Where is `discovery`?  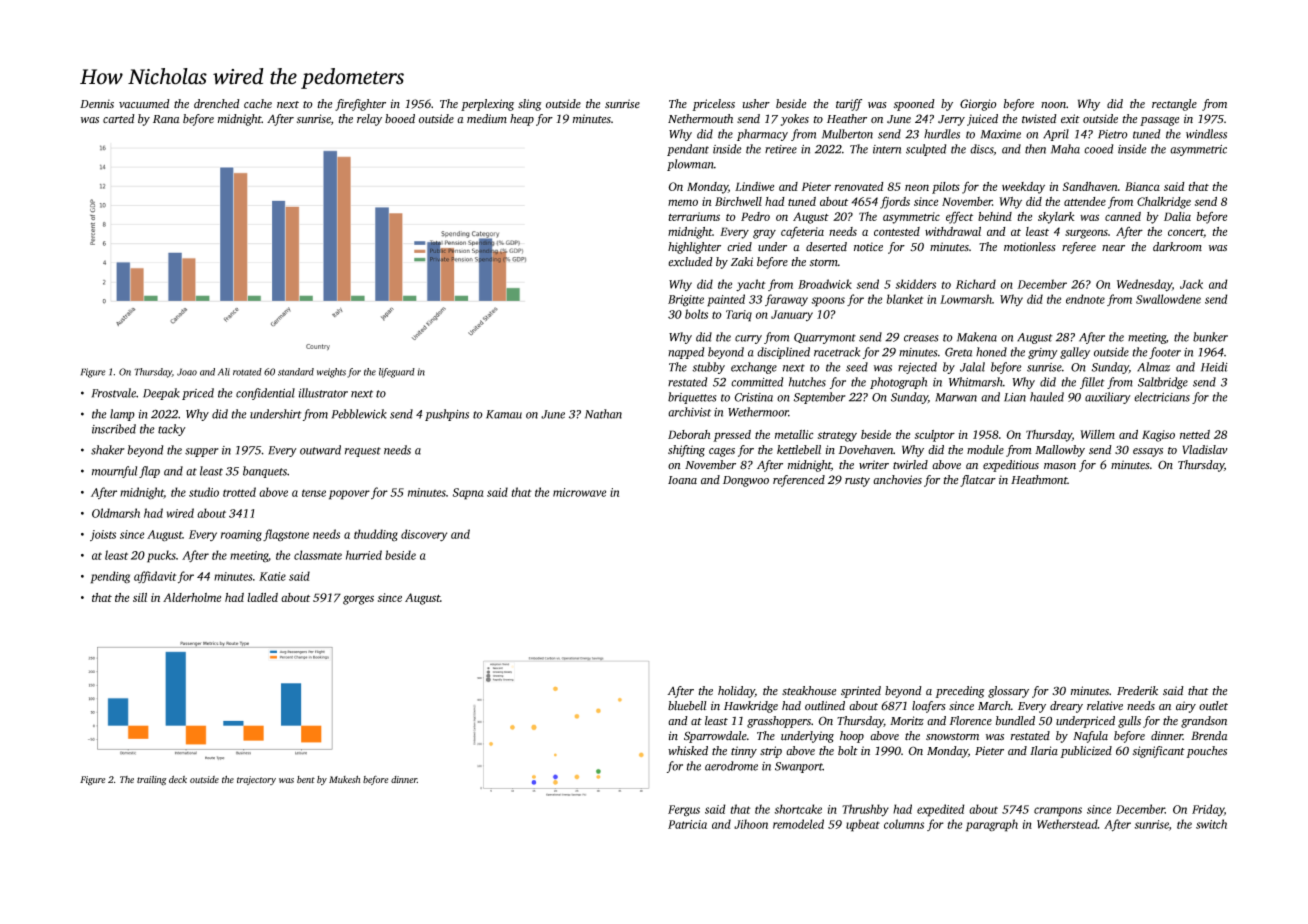 discovery is located at coordinates (424, 535).
